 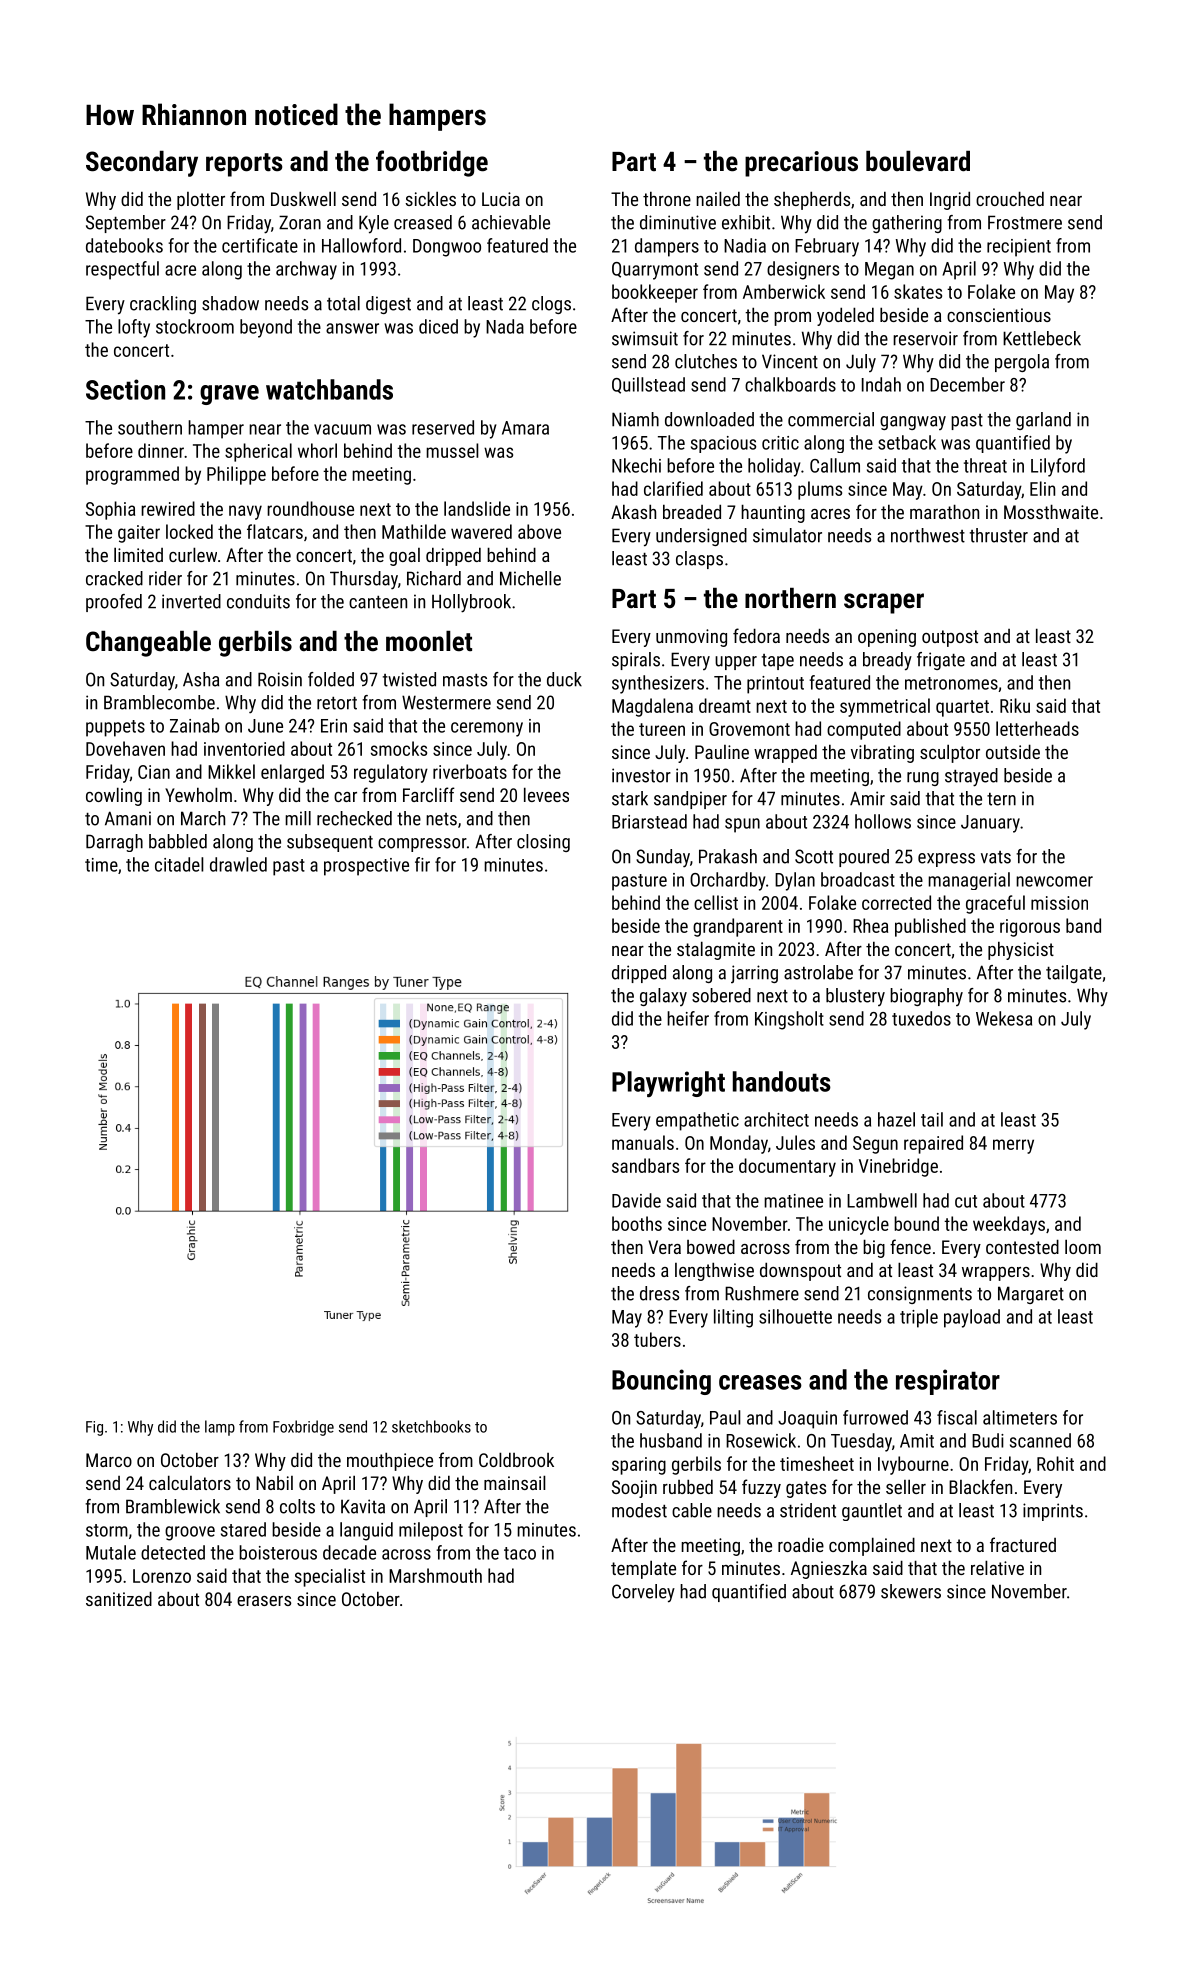 What do you see at coordinates (1031, 1295) in the image?
I see `Margaret` at bounding box center [1031, 1295].
